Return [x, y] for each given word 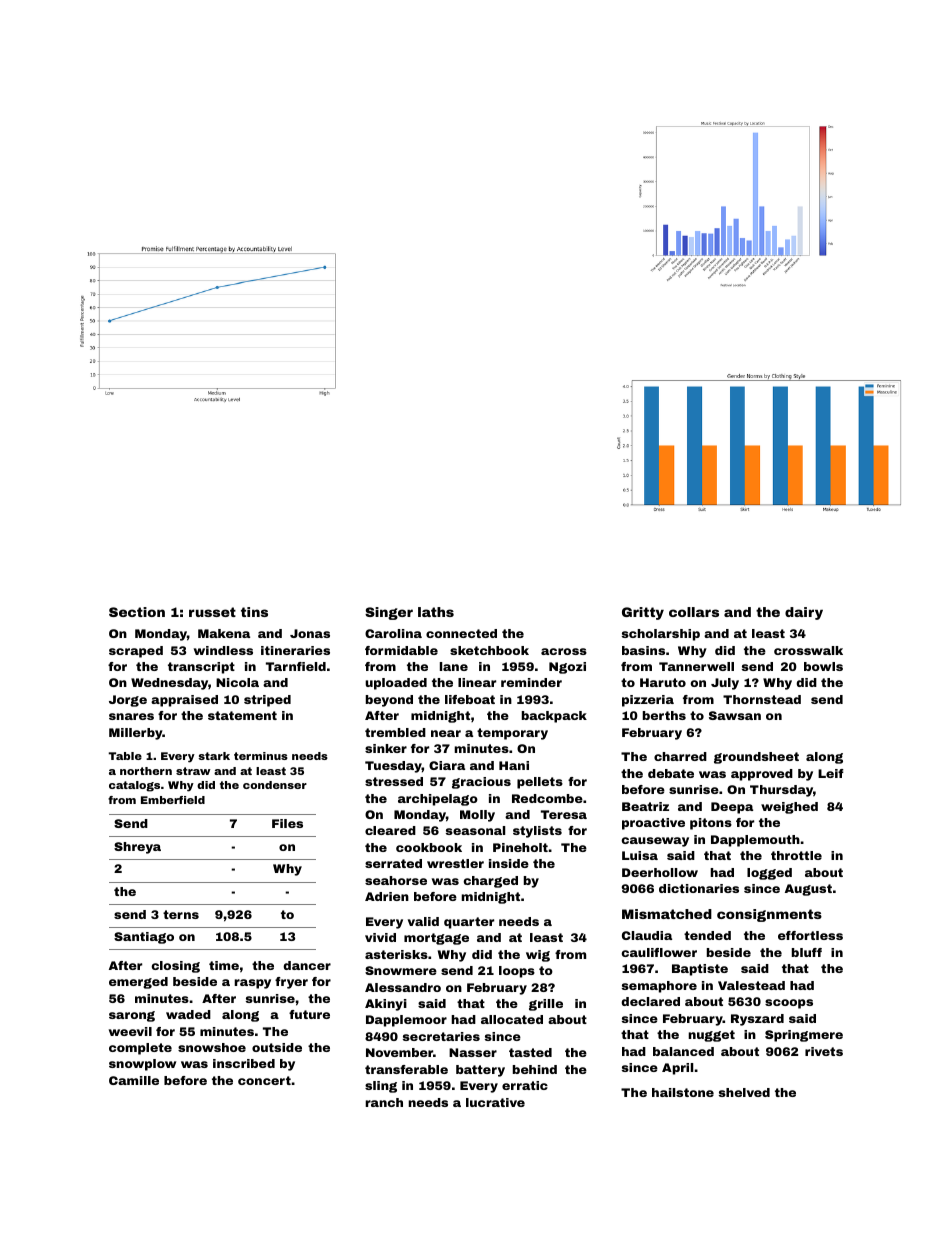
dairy [804, 613]
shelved [744, 1092]
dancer [307, 965]
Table [125, 756]
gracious [481, 783]
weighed [789, 808]
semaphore [659, 987]
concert [264, 1080]
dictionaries [699, 888]
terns [181, 914]
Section [137, 612]
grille [546, 1005]
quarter [469, 923]
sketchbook [489, 650]
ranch [384, 1102]
